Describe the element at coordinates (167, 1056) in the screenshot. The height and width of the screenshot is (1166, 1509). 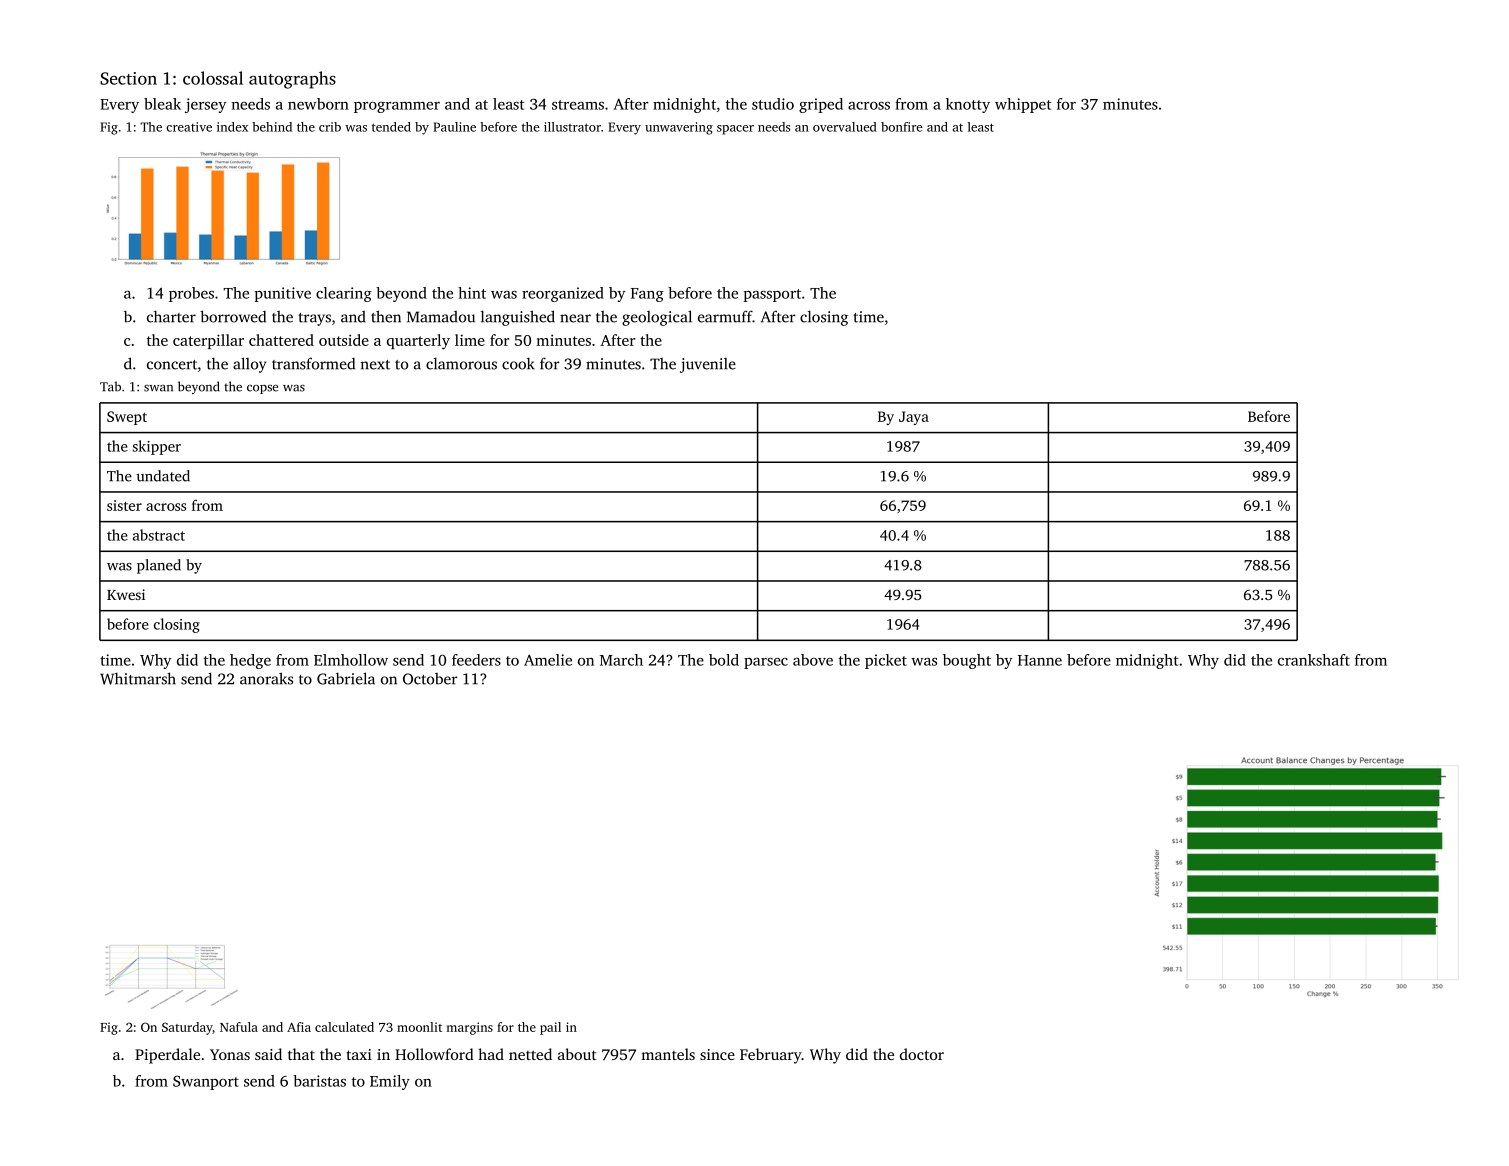
I see `Piperdale` at that location.
